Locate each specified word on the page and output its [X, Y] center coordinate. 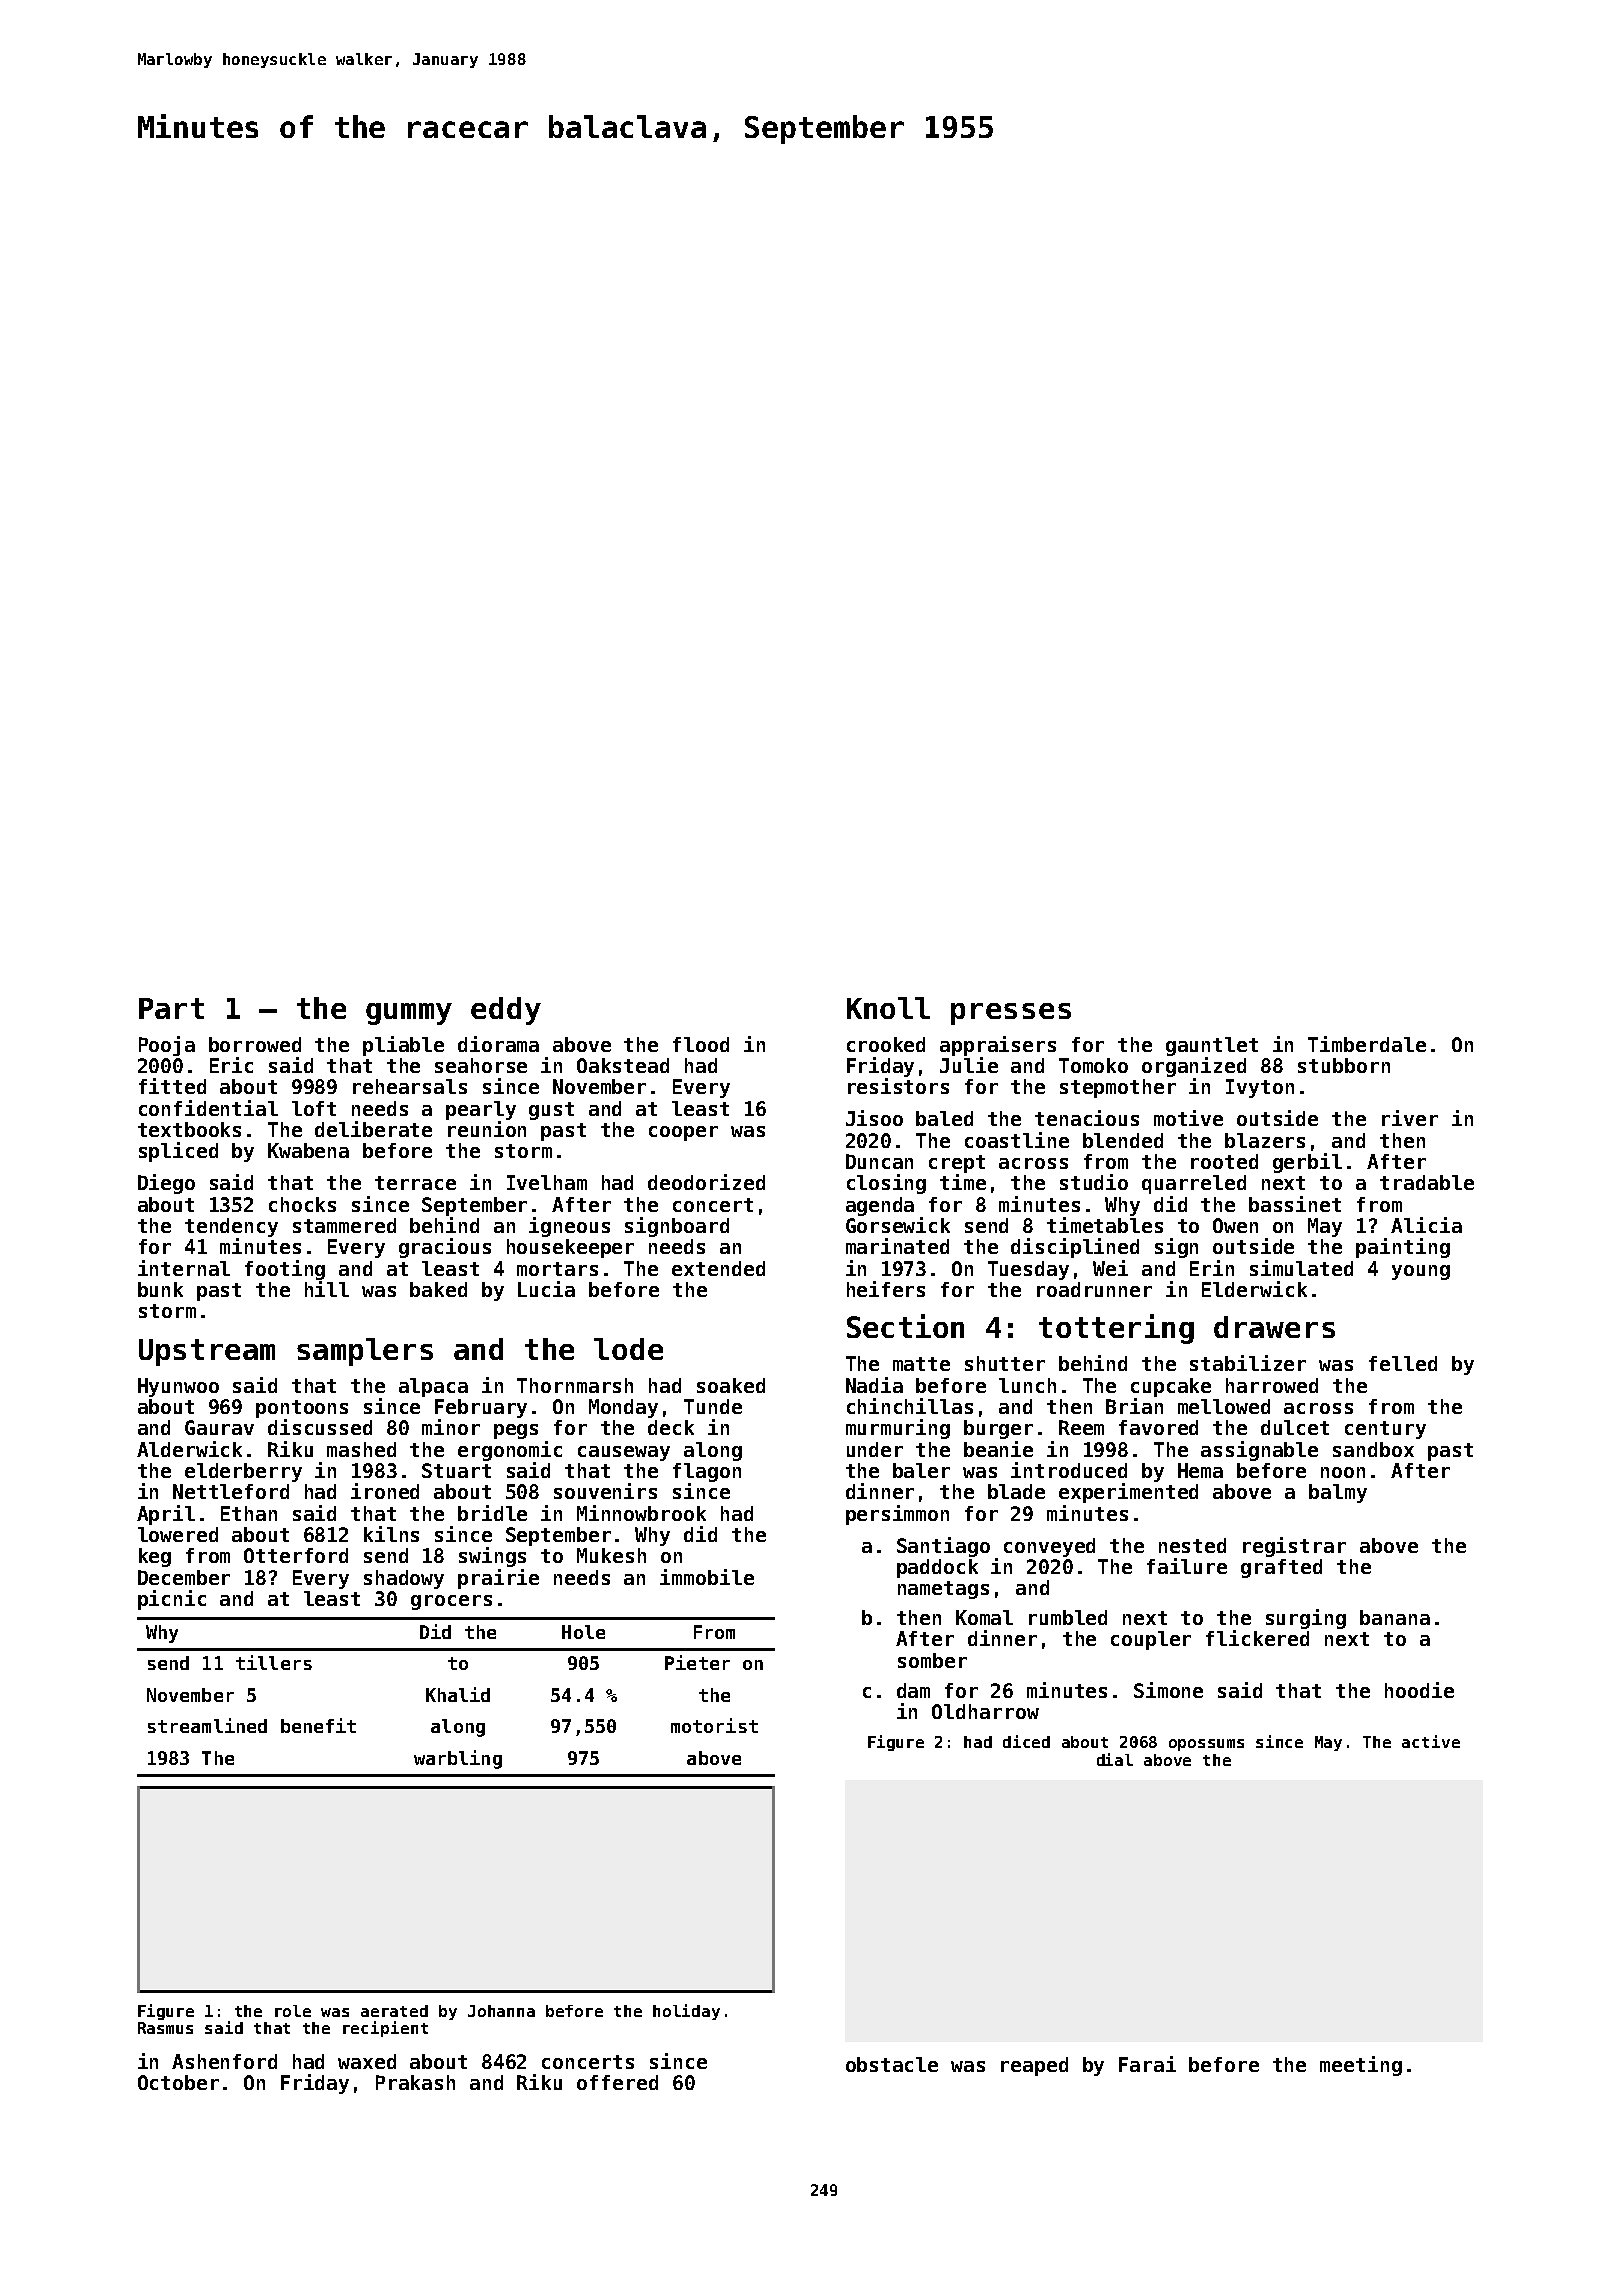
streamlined [207, 1725]
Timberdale [1367, 1044]
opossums [1206, 1745]
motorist [714, 1725]
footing [285, 1270]
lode [628, 1349]
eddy [506, 1011]
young [1421, 1272]
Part [171, 1008]
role [293, 2011]
